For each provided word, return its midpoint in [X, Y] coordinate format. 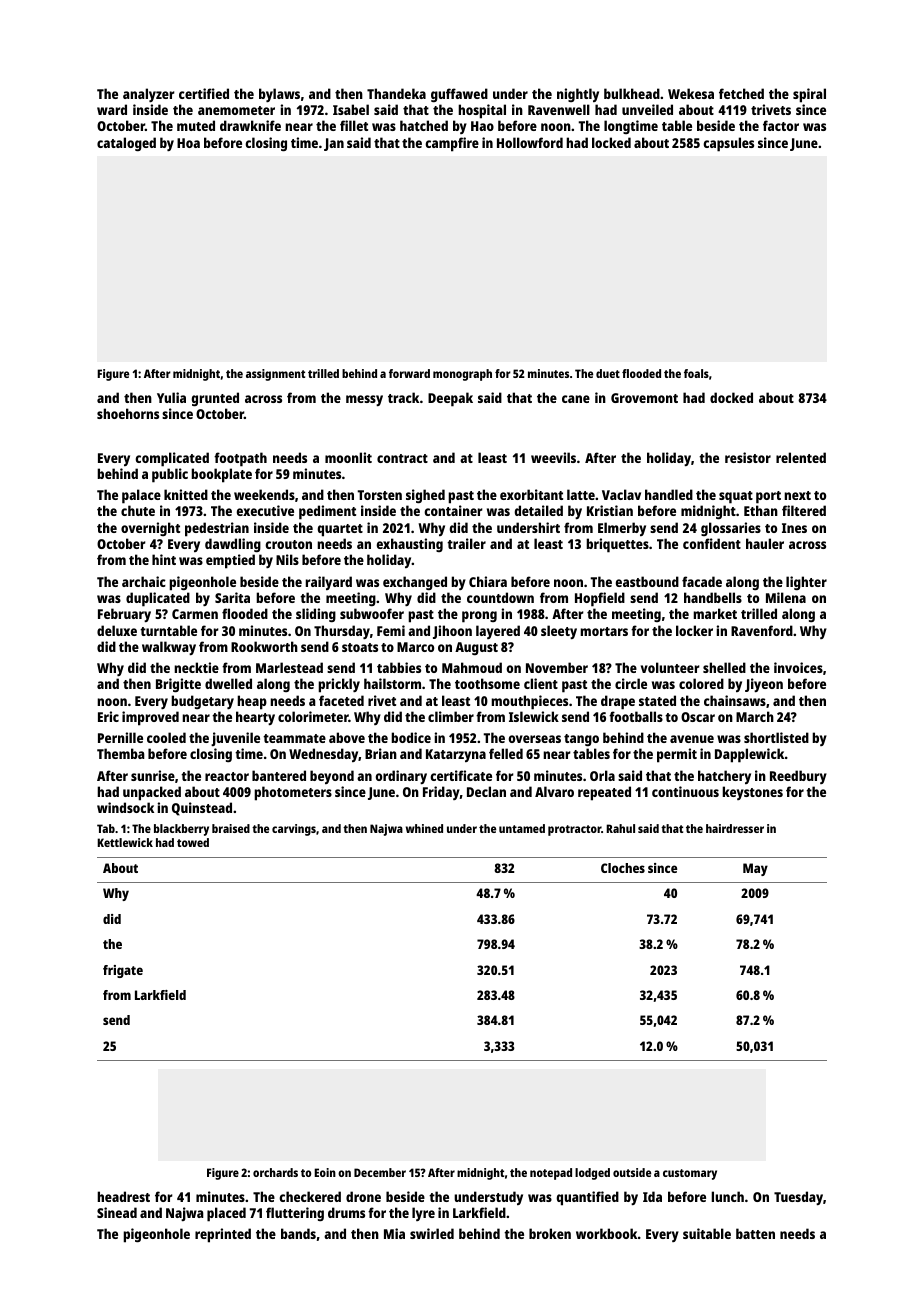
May [755, 869]
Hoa [188, 143]
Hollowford [530, 142]
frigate [123, 971]
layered [498, 632]
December [380, 1172]
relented [801, 457]
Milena [786, 597]
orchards [275, 1172]
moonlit [348, 457]
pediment [327, 512]
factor [781, 125]
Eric [108, 716]
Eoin [325, 1172]
